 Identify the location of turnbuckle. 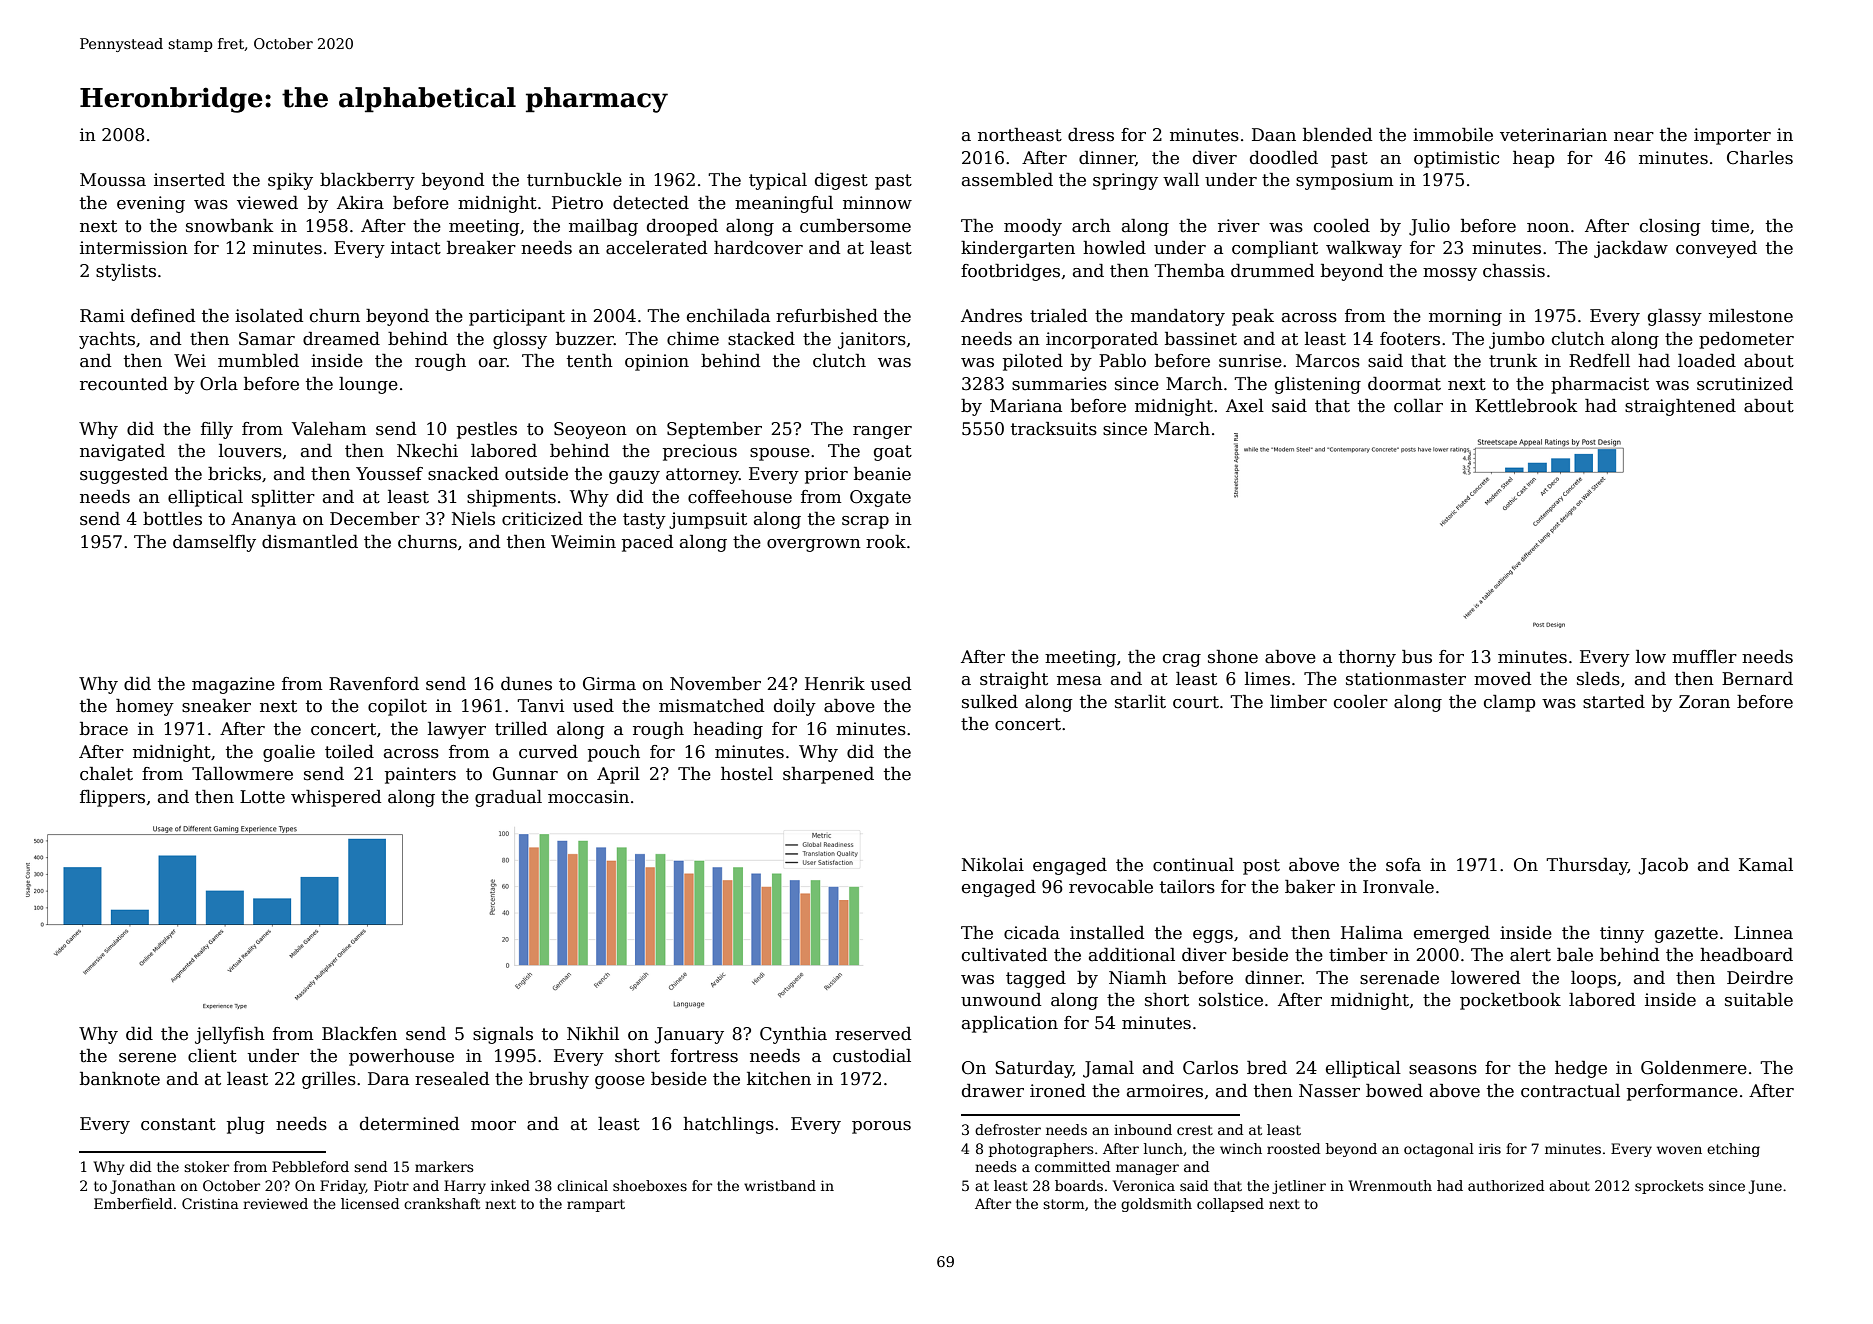
(574, 180).
